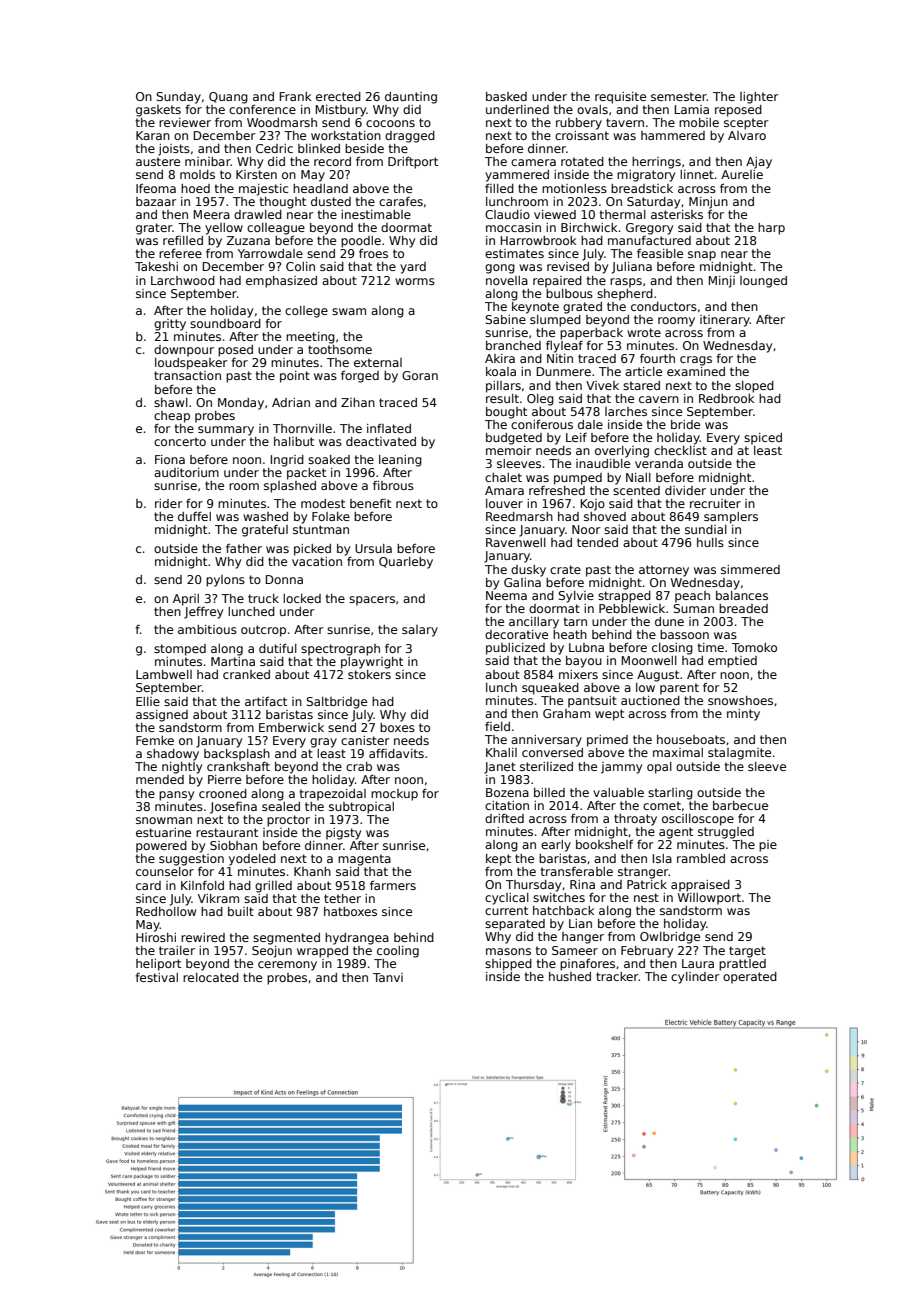  I want to click on Adrian, so click(291, 402).
